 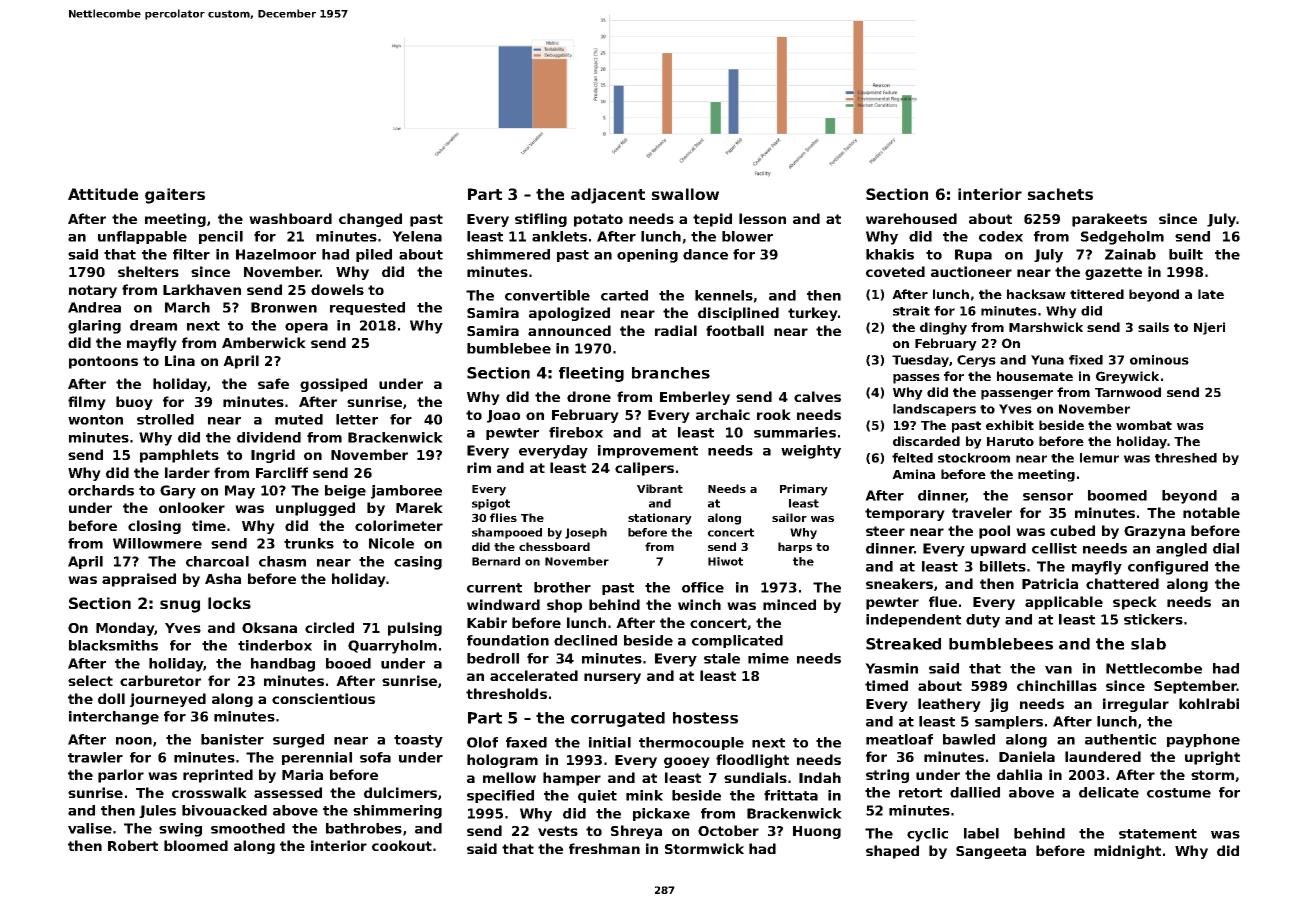 What do you see at coordinates (1019, 774) in the screenshot?
I see `dahlia` at bounding box center [1019, 774].
